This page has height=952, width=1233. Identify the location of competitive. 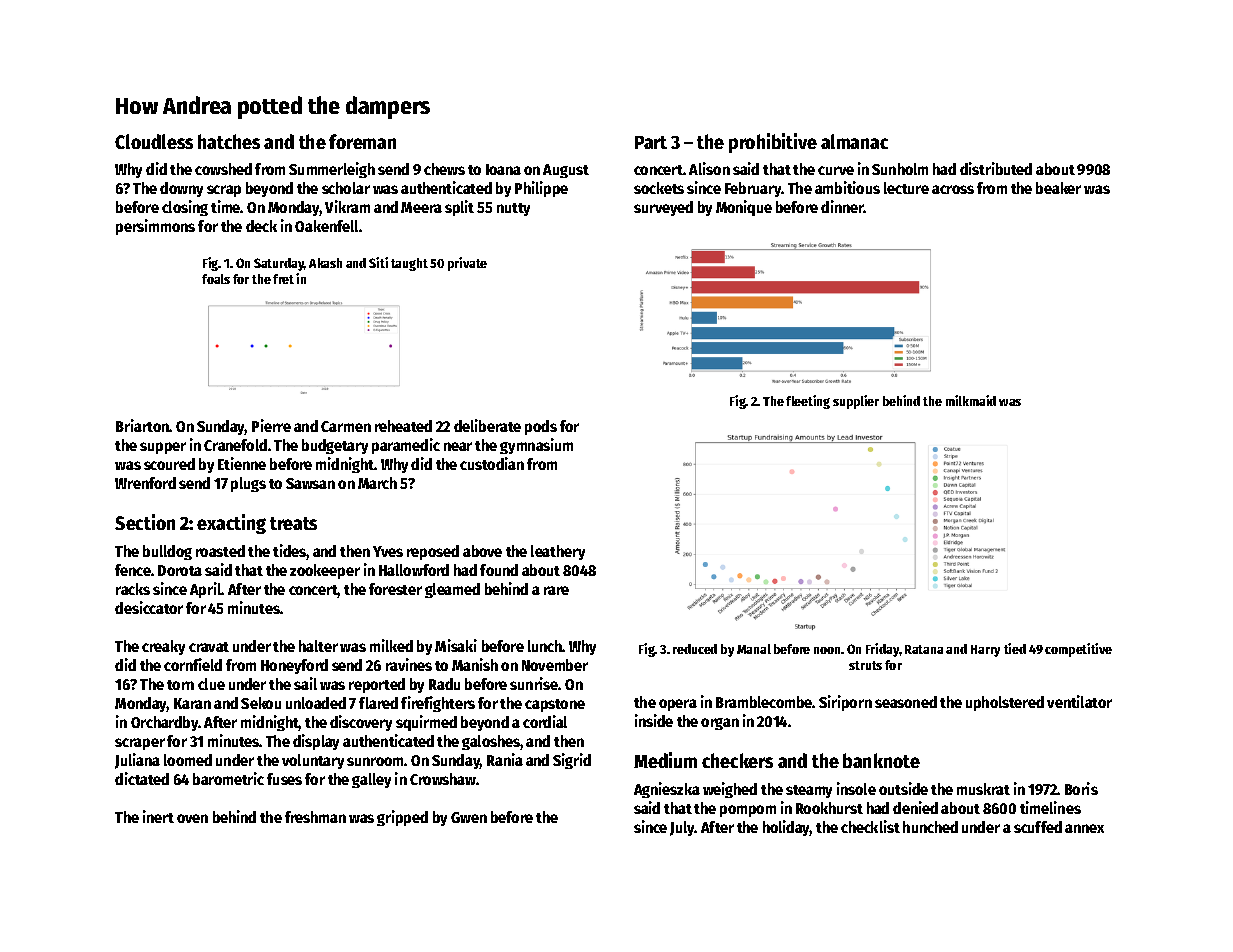
(1078, 650).
